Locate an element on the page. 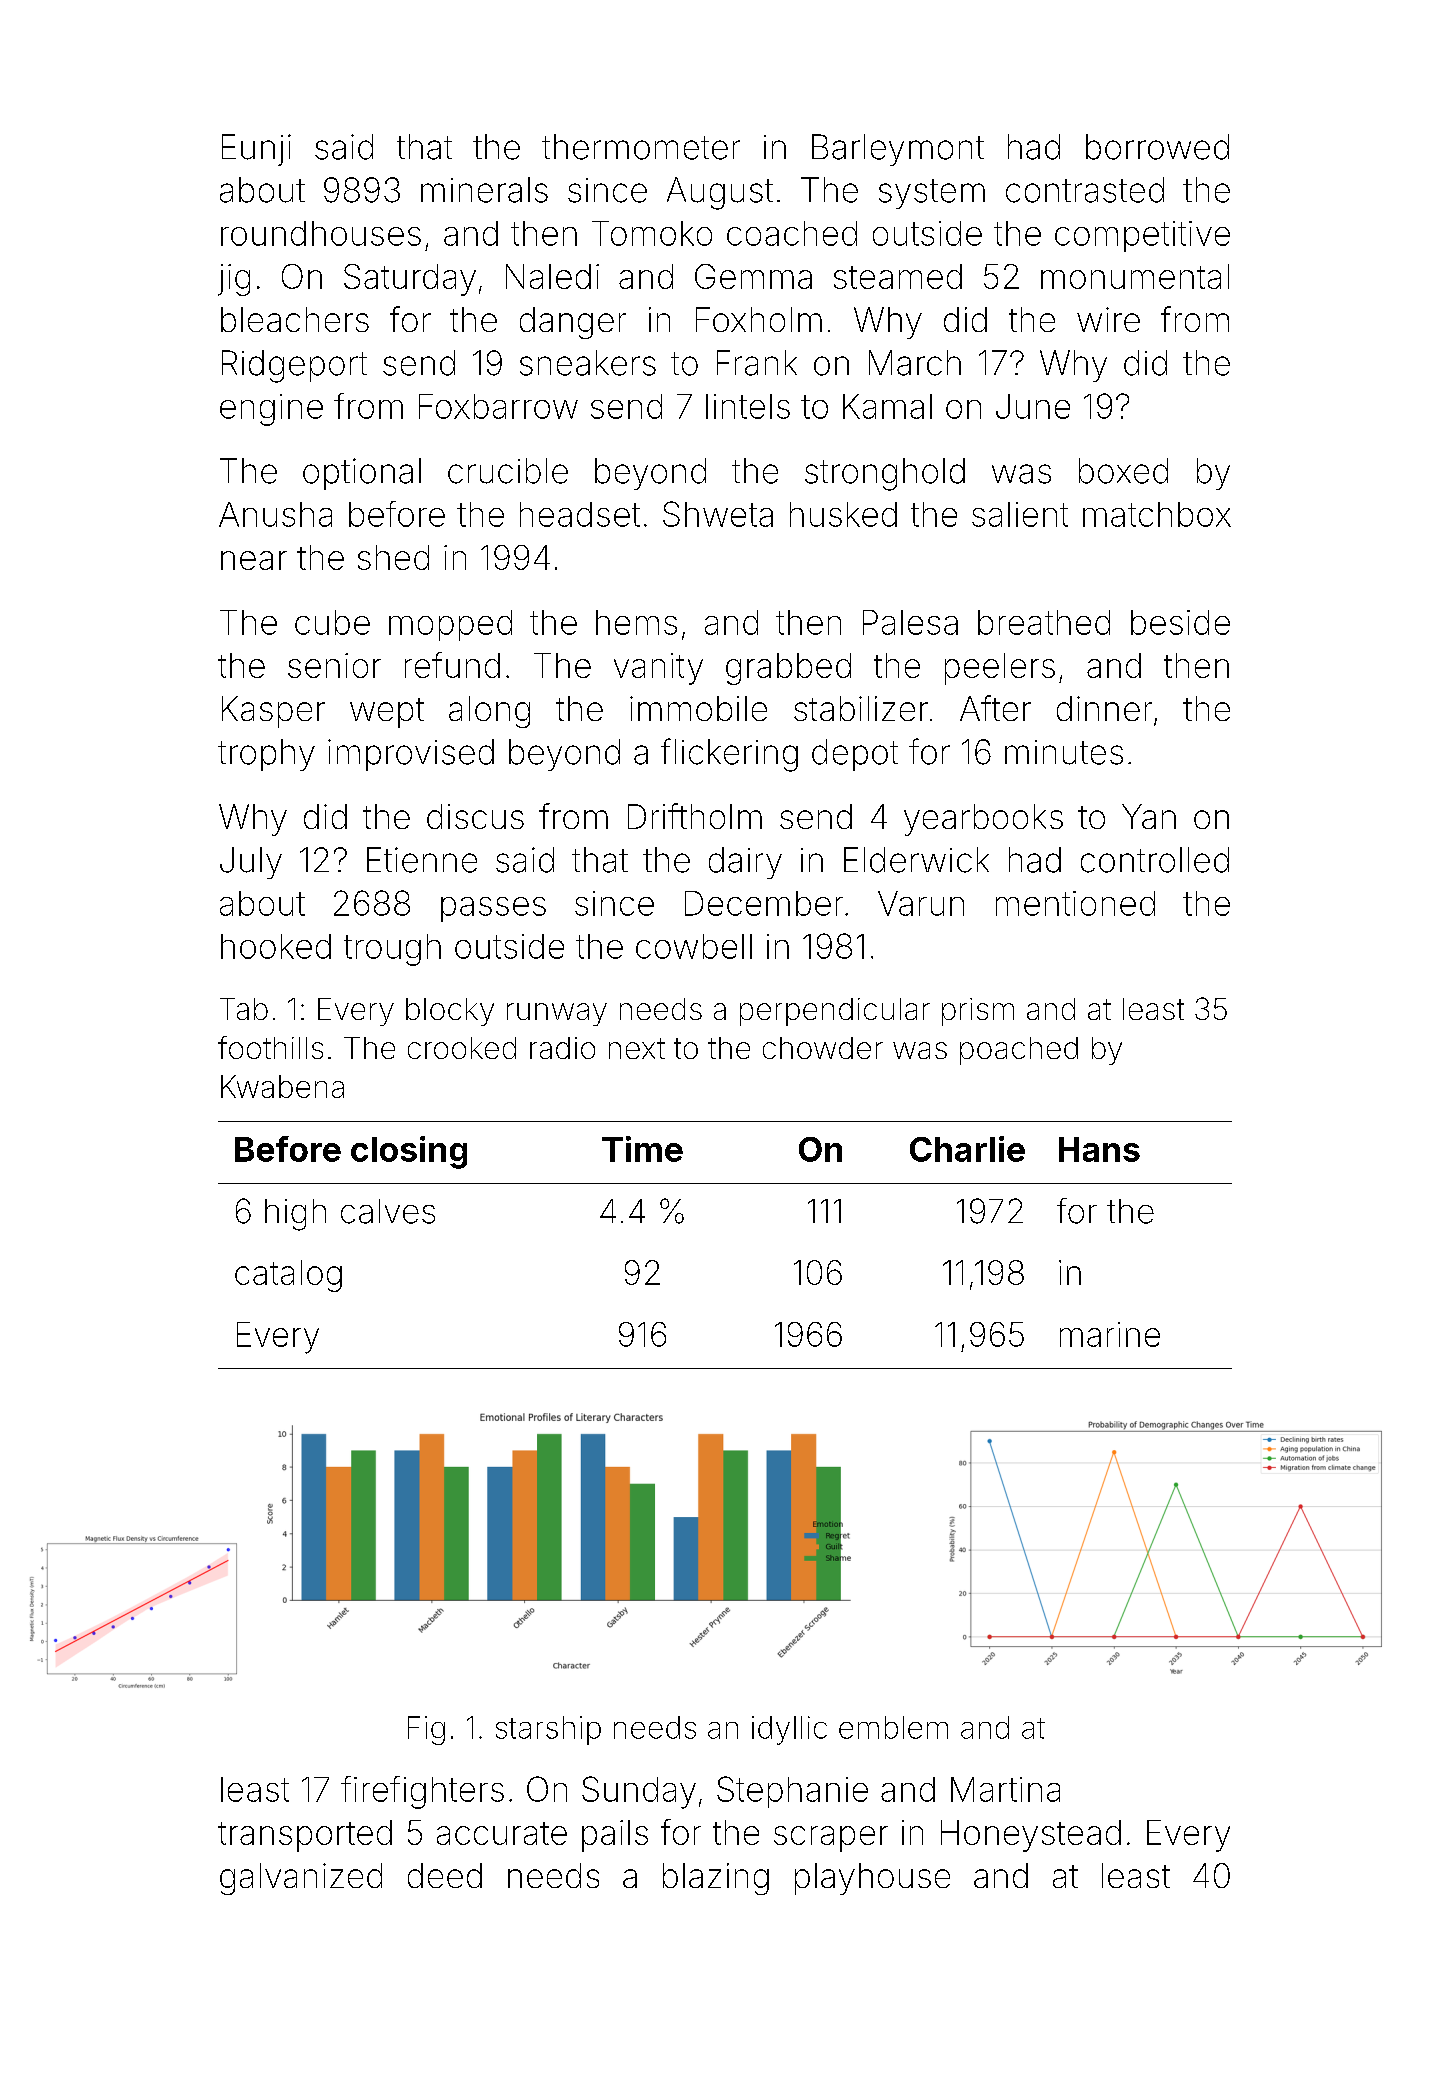 Image resolution: width=1450 pixels, height=2100 pixels. flickering is located at coordinates (729, 755).
